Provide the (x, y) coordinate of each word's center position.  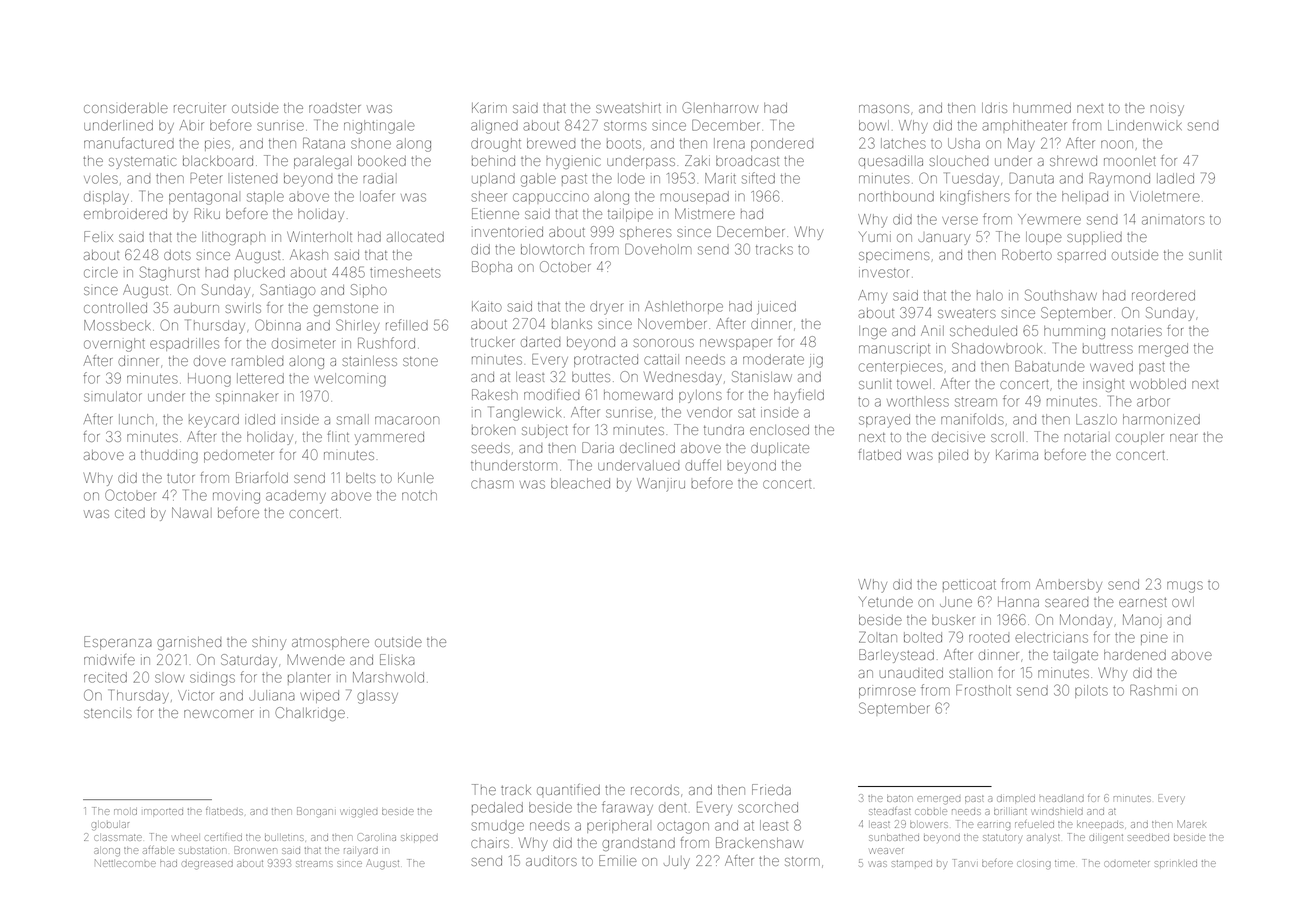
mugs (1185, 587)
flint (338, 436)
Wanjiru (661, 484)
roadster (335, 108)
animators (1173, 220)
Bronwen (256, 850)
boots (624, 143)
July (677, 862)
